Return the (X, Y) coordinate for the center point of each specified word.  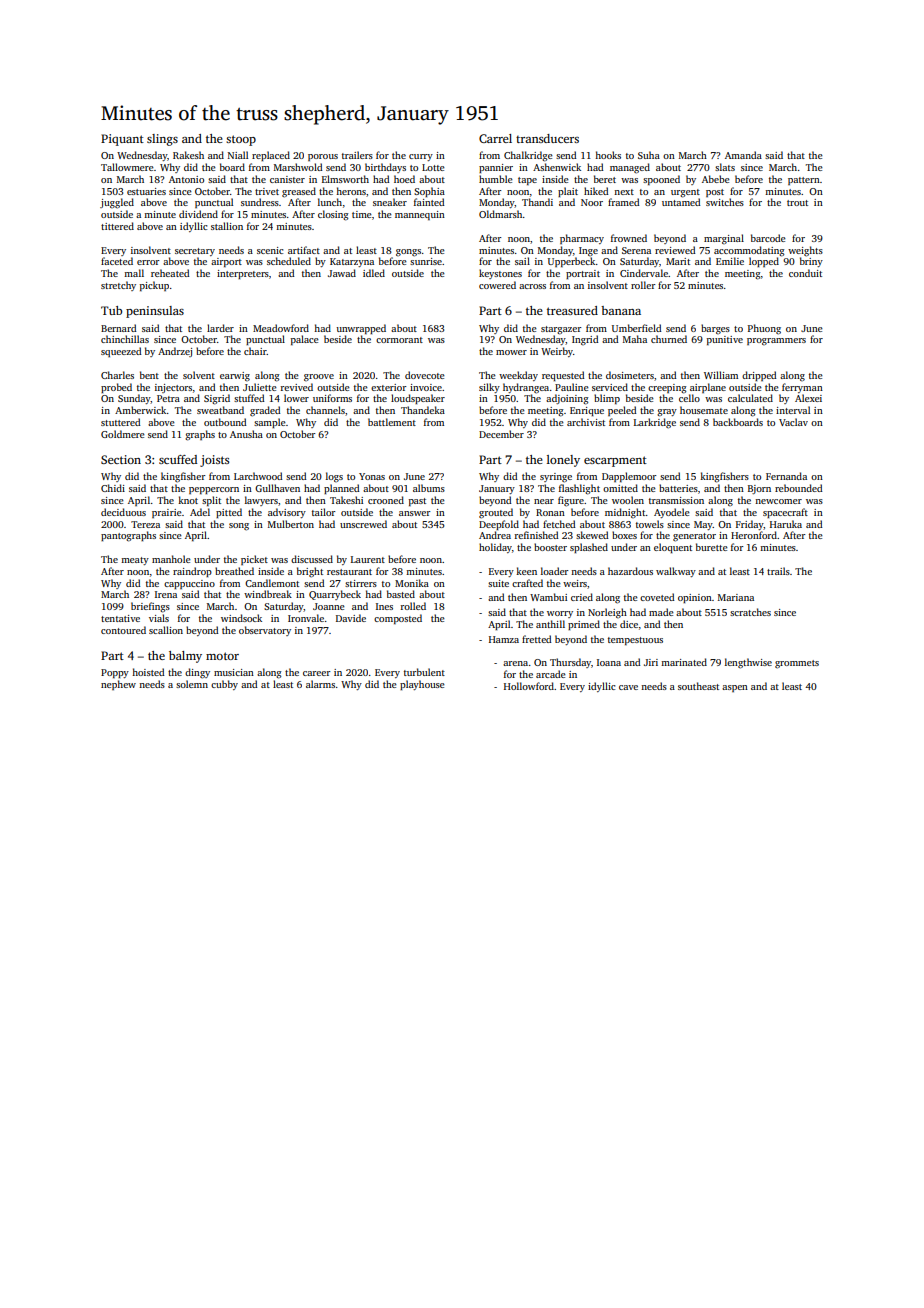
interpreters (243, 274)
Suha (649, 155)
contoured (123, 630)
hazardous (630, 571)
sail (522, 261)
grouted (496, 513)
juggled (117, 203)
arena (515, 663)
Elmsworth (345, 179)
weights (805, 251)
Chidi (113, 488)
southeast (698, 686)
